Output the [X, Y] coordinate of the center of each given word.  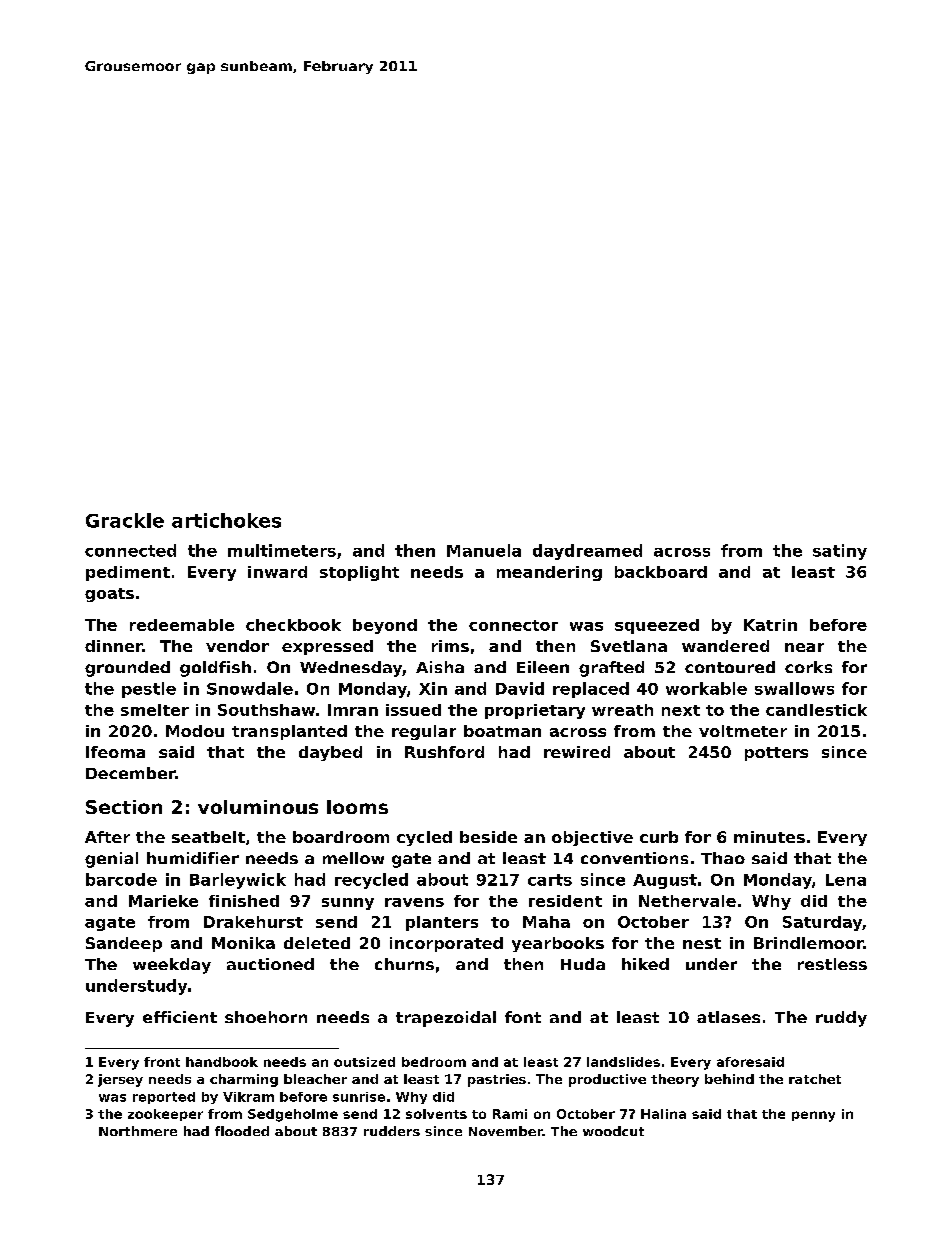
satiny [840, 552]
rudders [392, 1131]
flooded [242, 1131]
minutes [769, 837]
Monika [243, 943]
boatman [502, 731]
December [130, 773]
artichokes [226, 520]
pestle [149, 690]
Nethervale [687, 901]
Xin [433, 688]
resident [565, 901]
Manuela [484, 550]
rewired [577, 752]
